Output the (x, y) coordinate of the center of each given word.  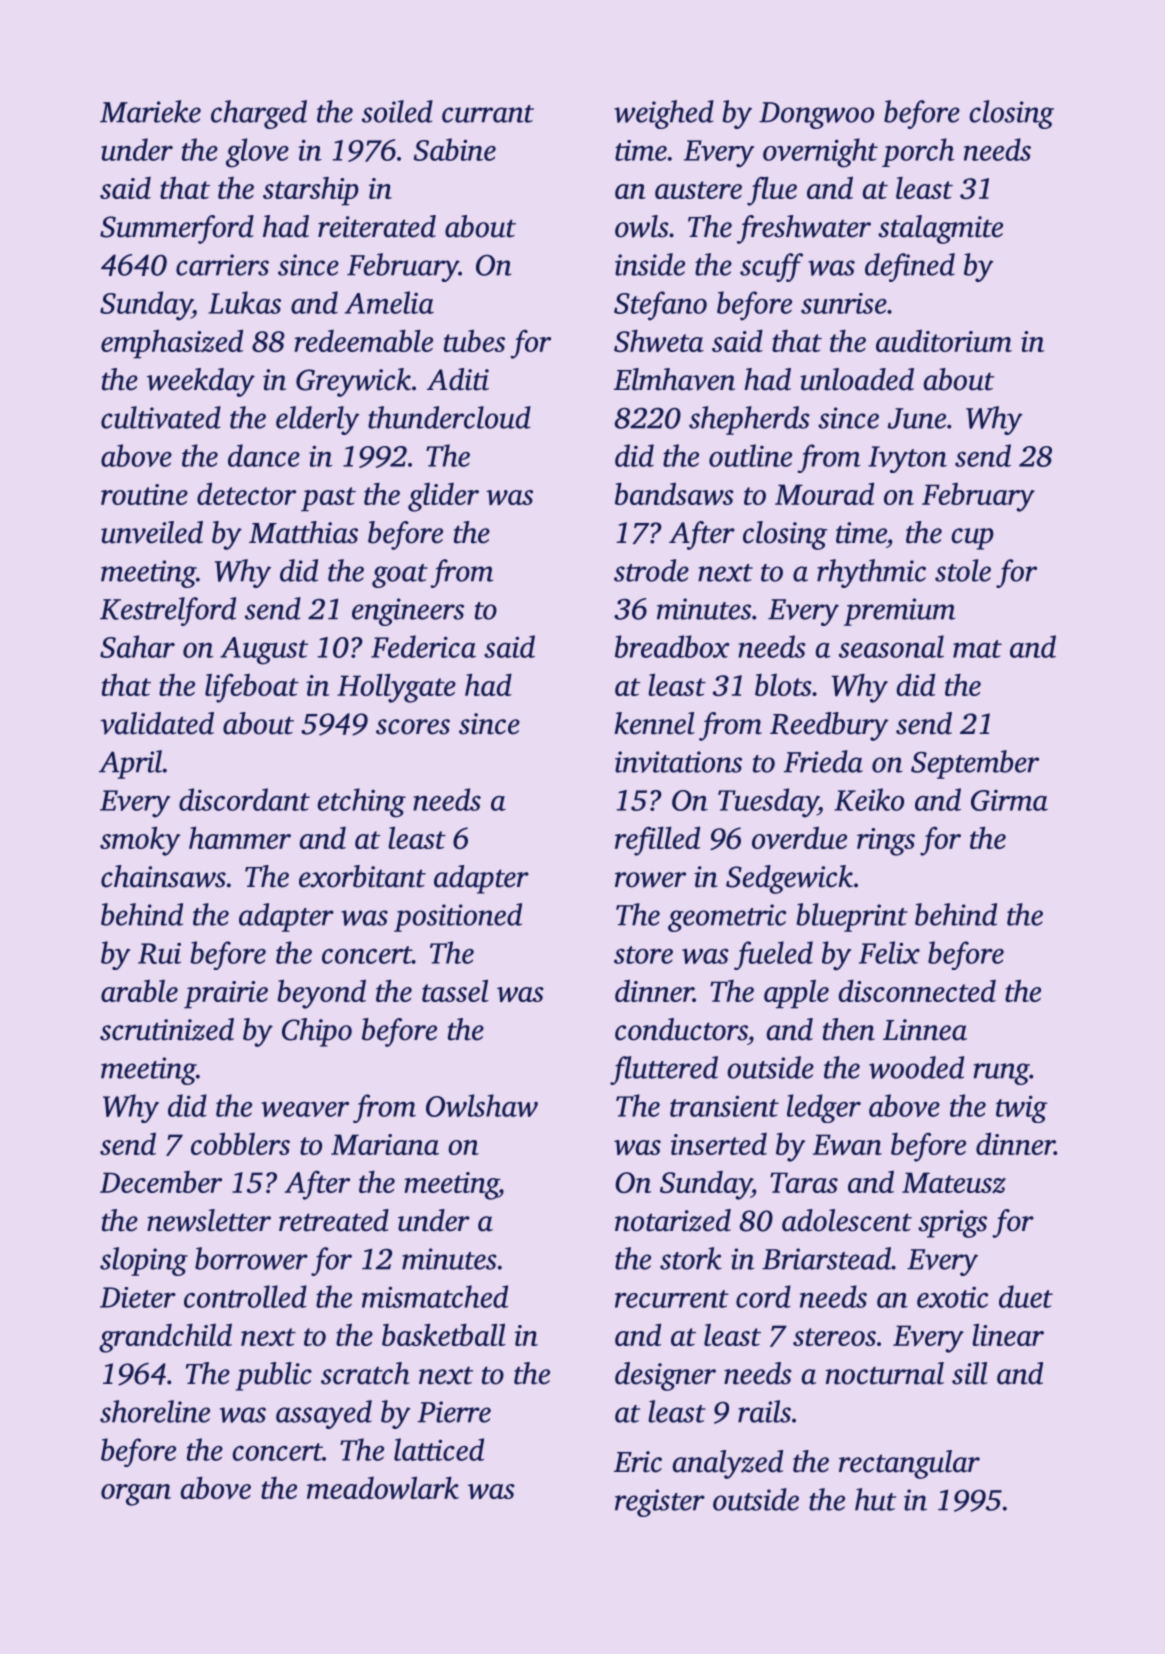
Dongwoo (816, 115)
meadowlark (383, 1487)
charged (259, 114)
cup (972, 539)
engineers (408, 612)
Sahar (137, 646)
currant (488, 114)
